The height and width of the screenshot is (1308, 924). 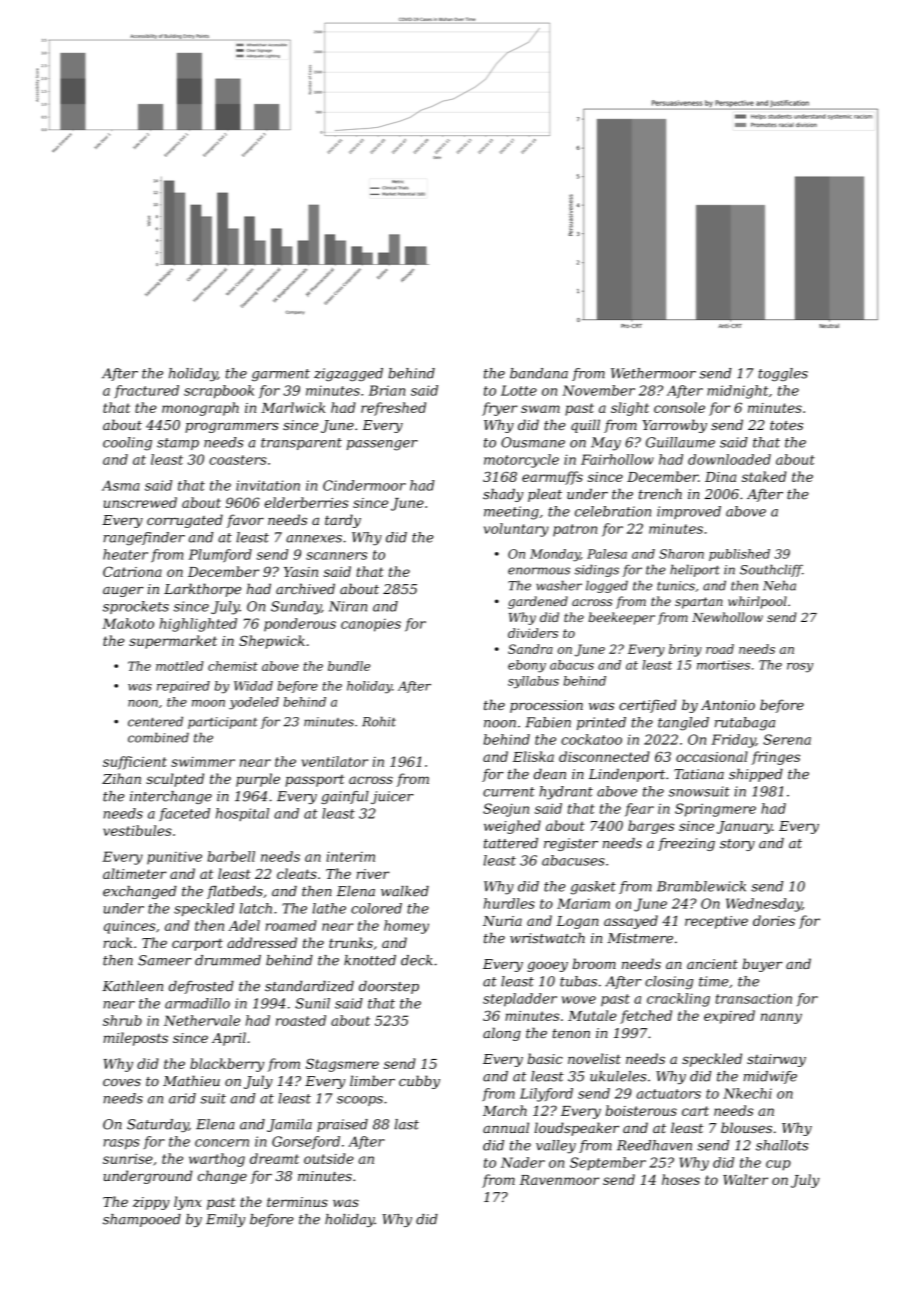 I want to click on freezing, so click(x=686, y=844).
